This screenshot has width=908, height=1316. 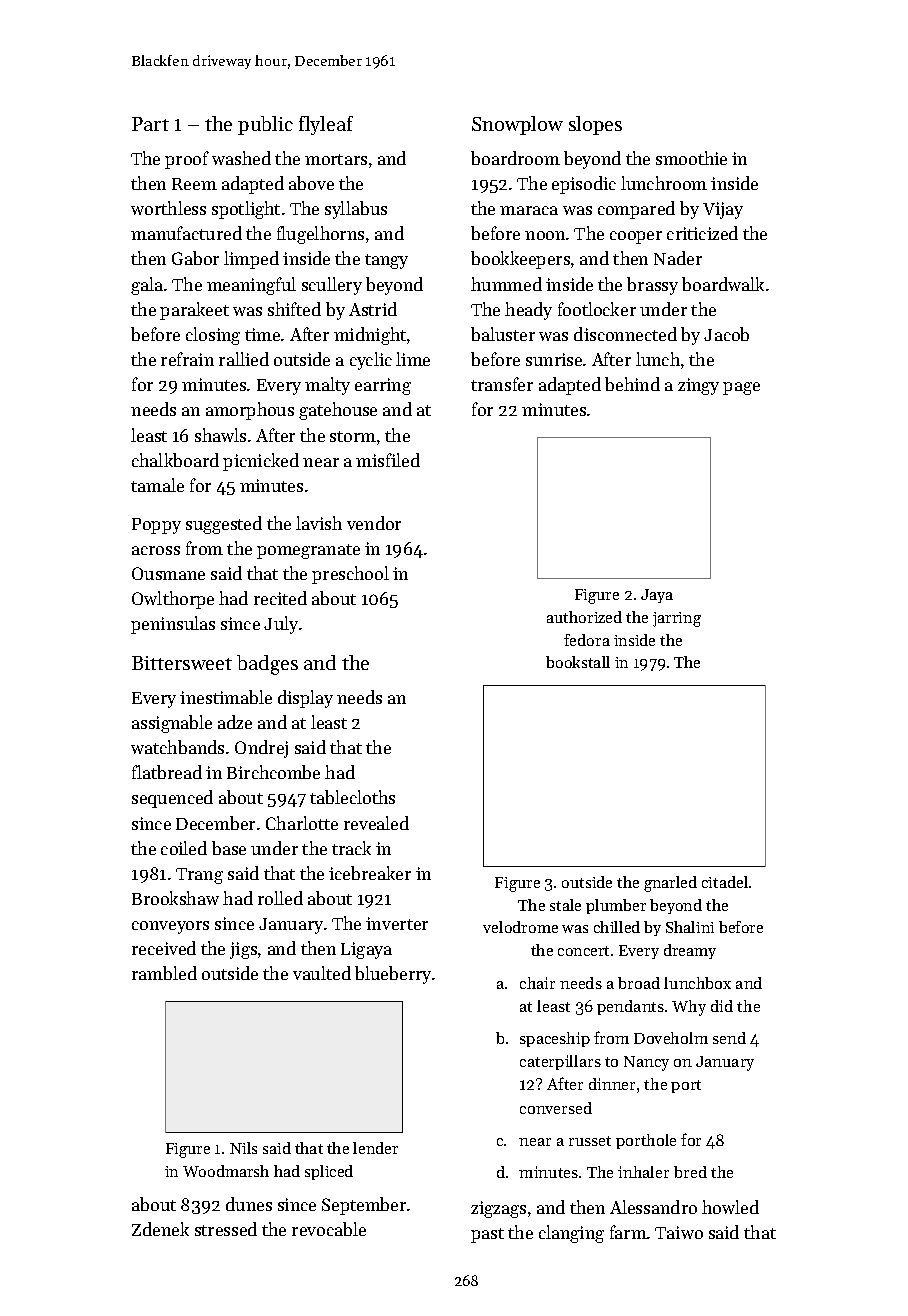 I want to click on maraca, so click(x=529, y=210).
